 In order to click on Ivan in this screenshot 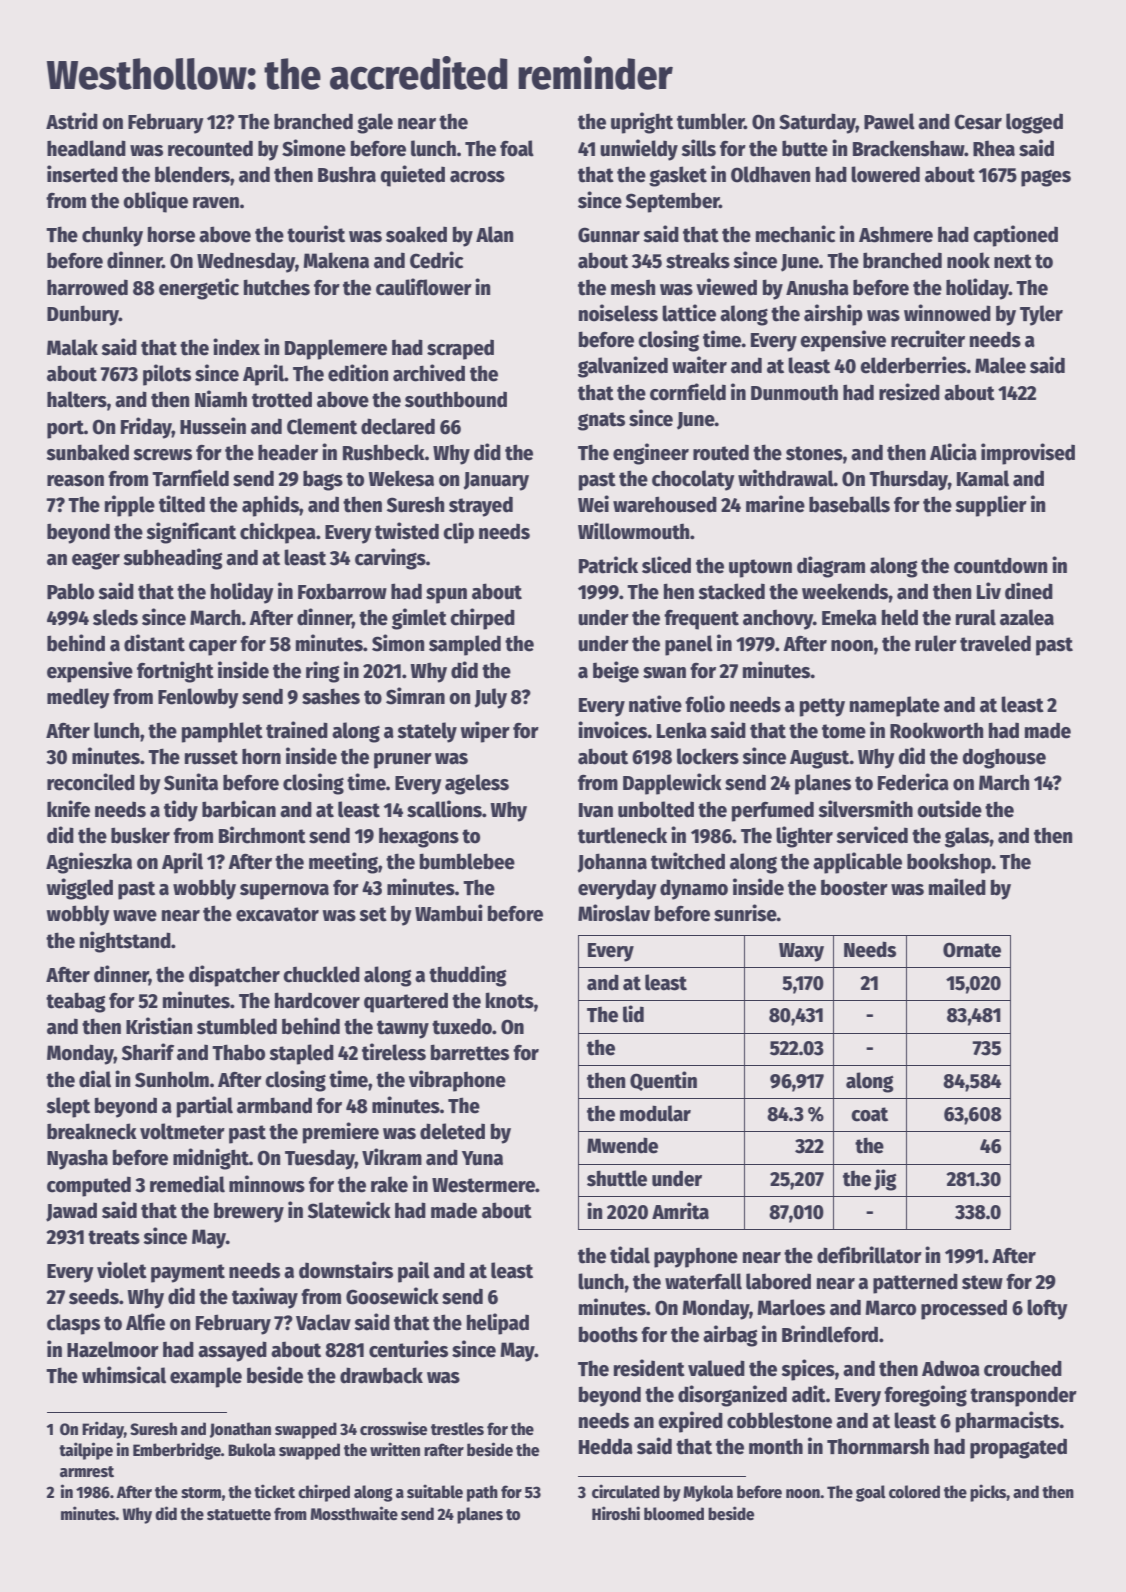, I will do `click(596, 810)`.
